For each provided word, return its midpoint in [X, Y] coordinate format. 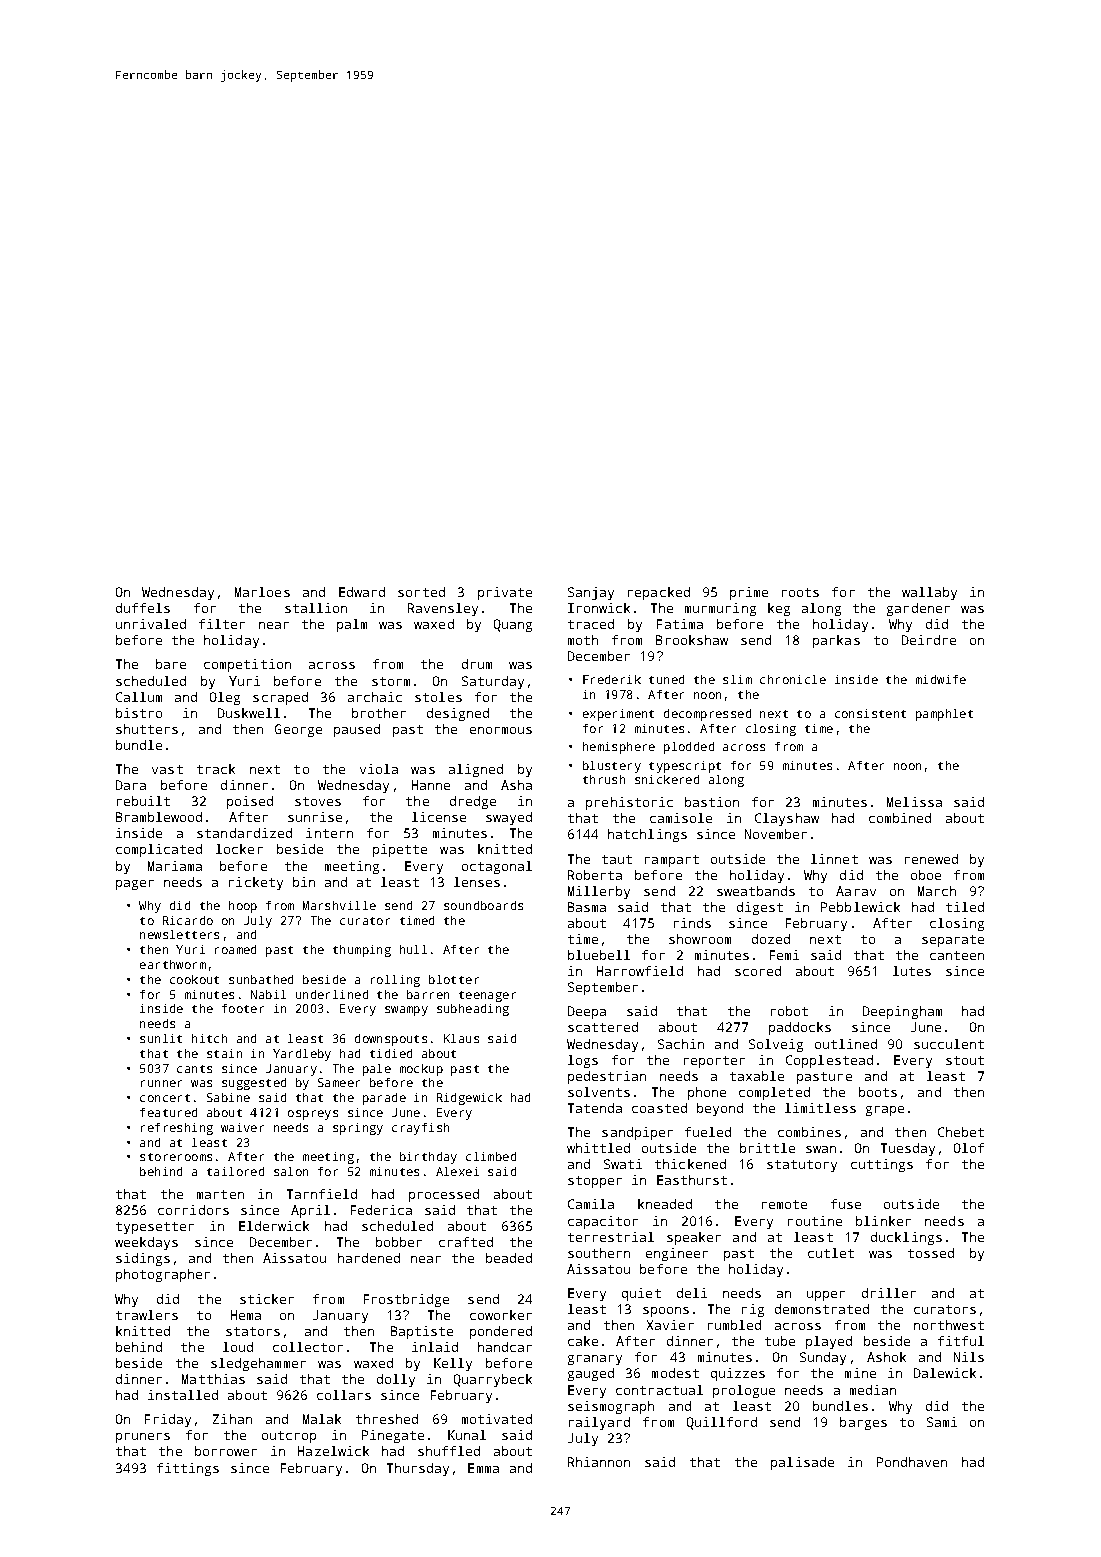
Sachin [681, 1044]
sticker [267, 1299]
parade [384, 1099]
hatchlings [647, 835]
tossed [931, 1253]
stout [965, 1060]
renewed [931, 859]
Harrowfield [640, 971]
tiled [965, 907]
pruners [143, 1438]
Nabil [268, 994]
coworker [501, 1315]
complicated [159, 850]
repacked [659, 593]
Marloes [262, 592]
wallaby [929, 593]
